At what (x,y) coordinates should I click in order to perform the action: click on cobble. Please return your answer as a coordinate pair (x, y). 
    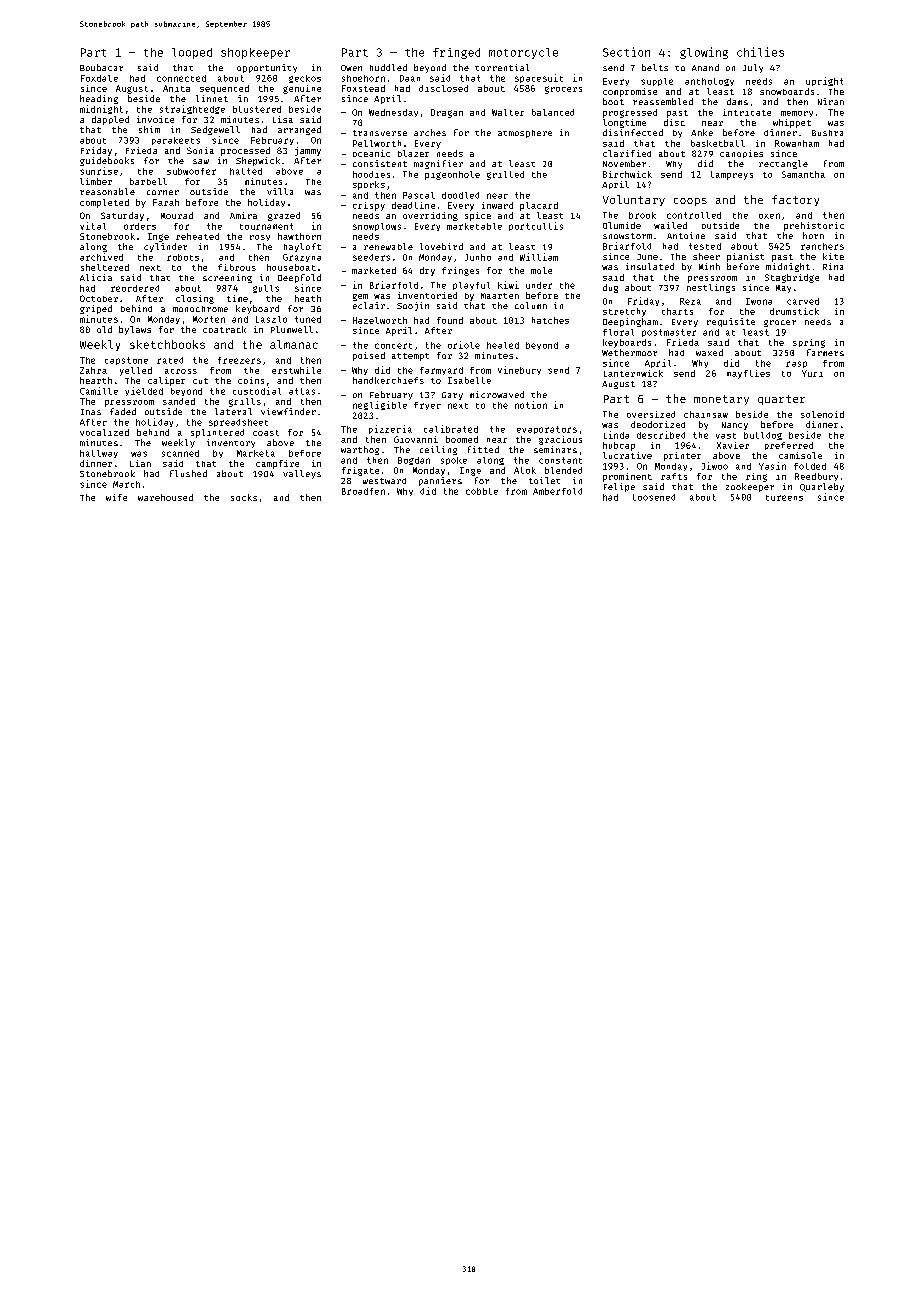
    Looking at the image, I should click on (482, 491).
